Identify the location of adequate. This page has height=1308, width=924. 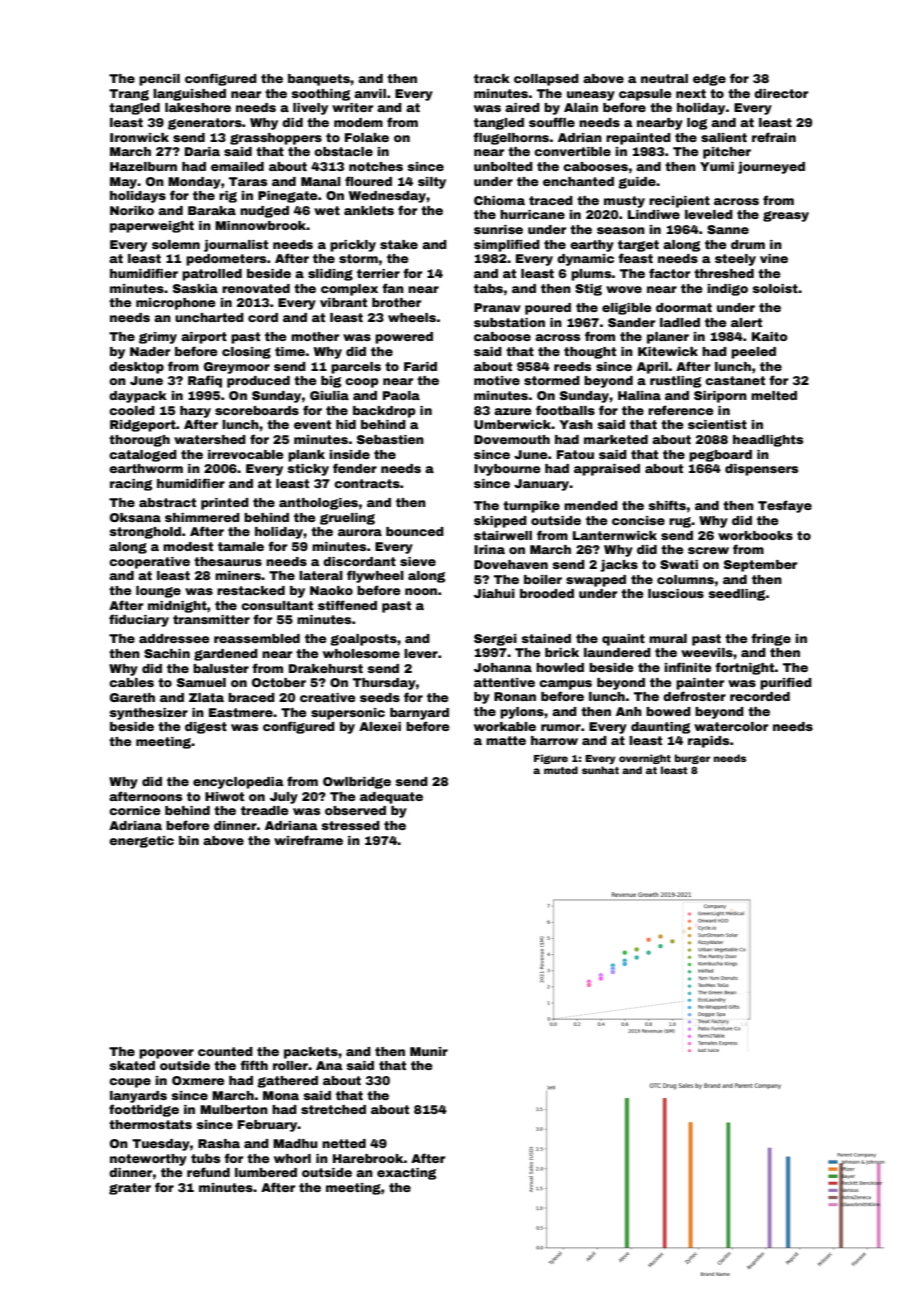
(391, 798).
